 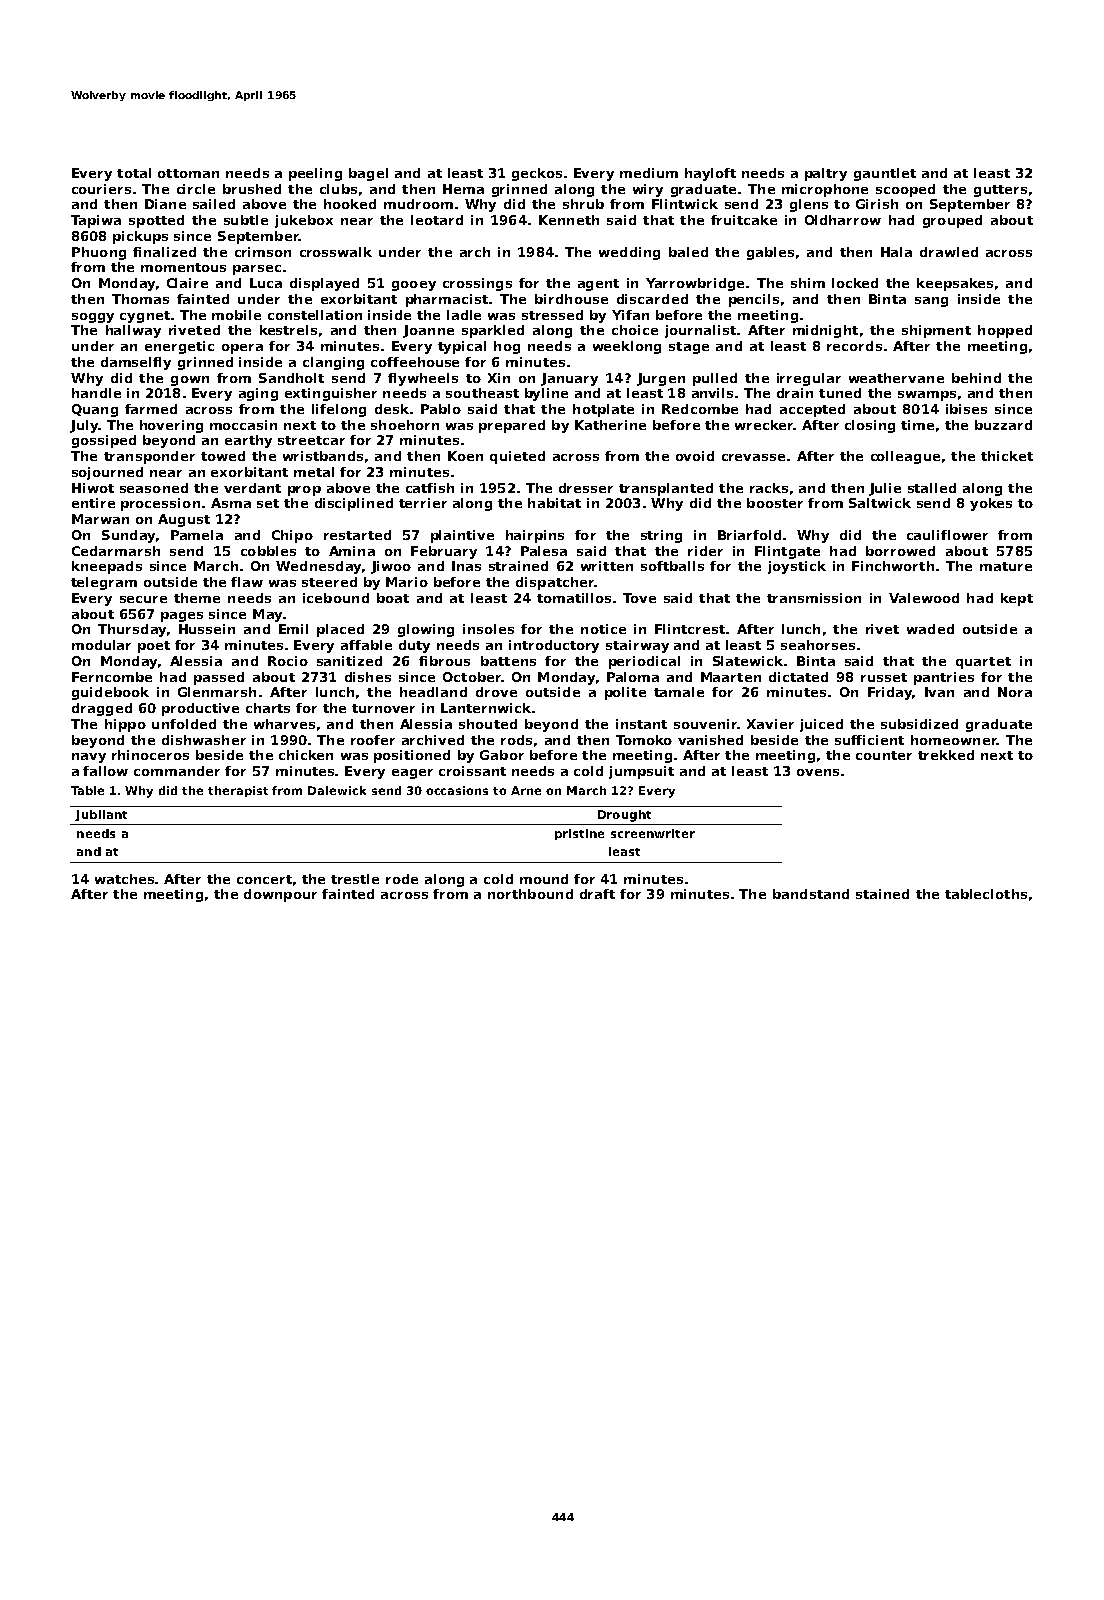 What do you see at coordinates (104, 583) in the page?
I see `telegram` at bounding box center [104, 583].
